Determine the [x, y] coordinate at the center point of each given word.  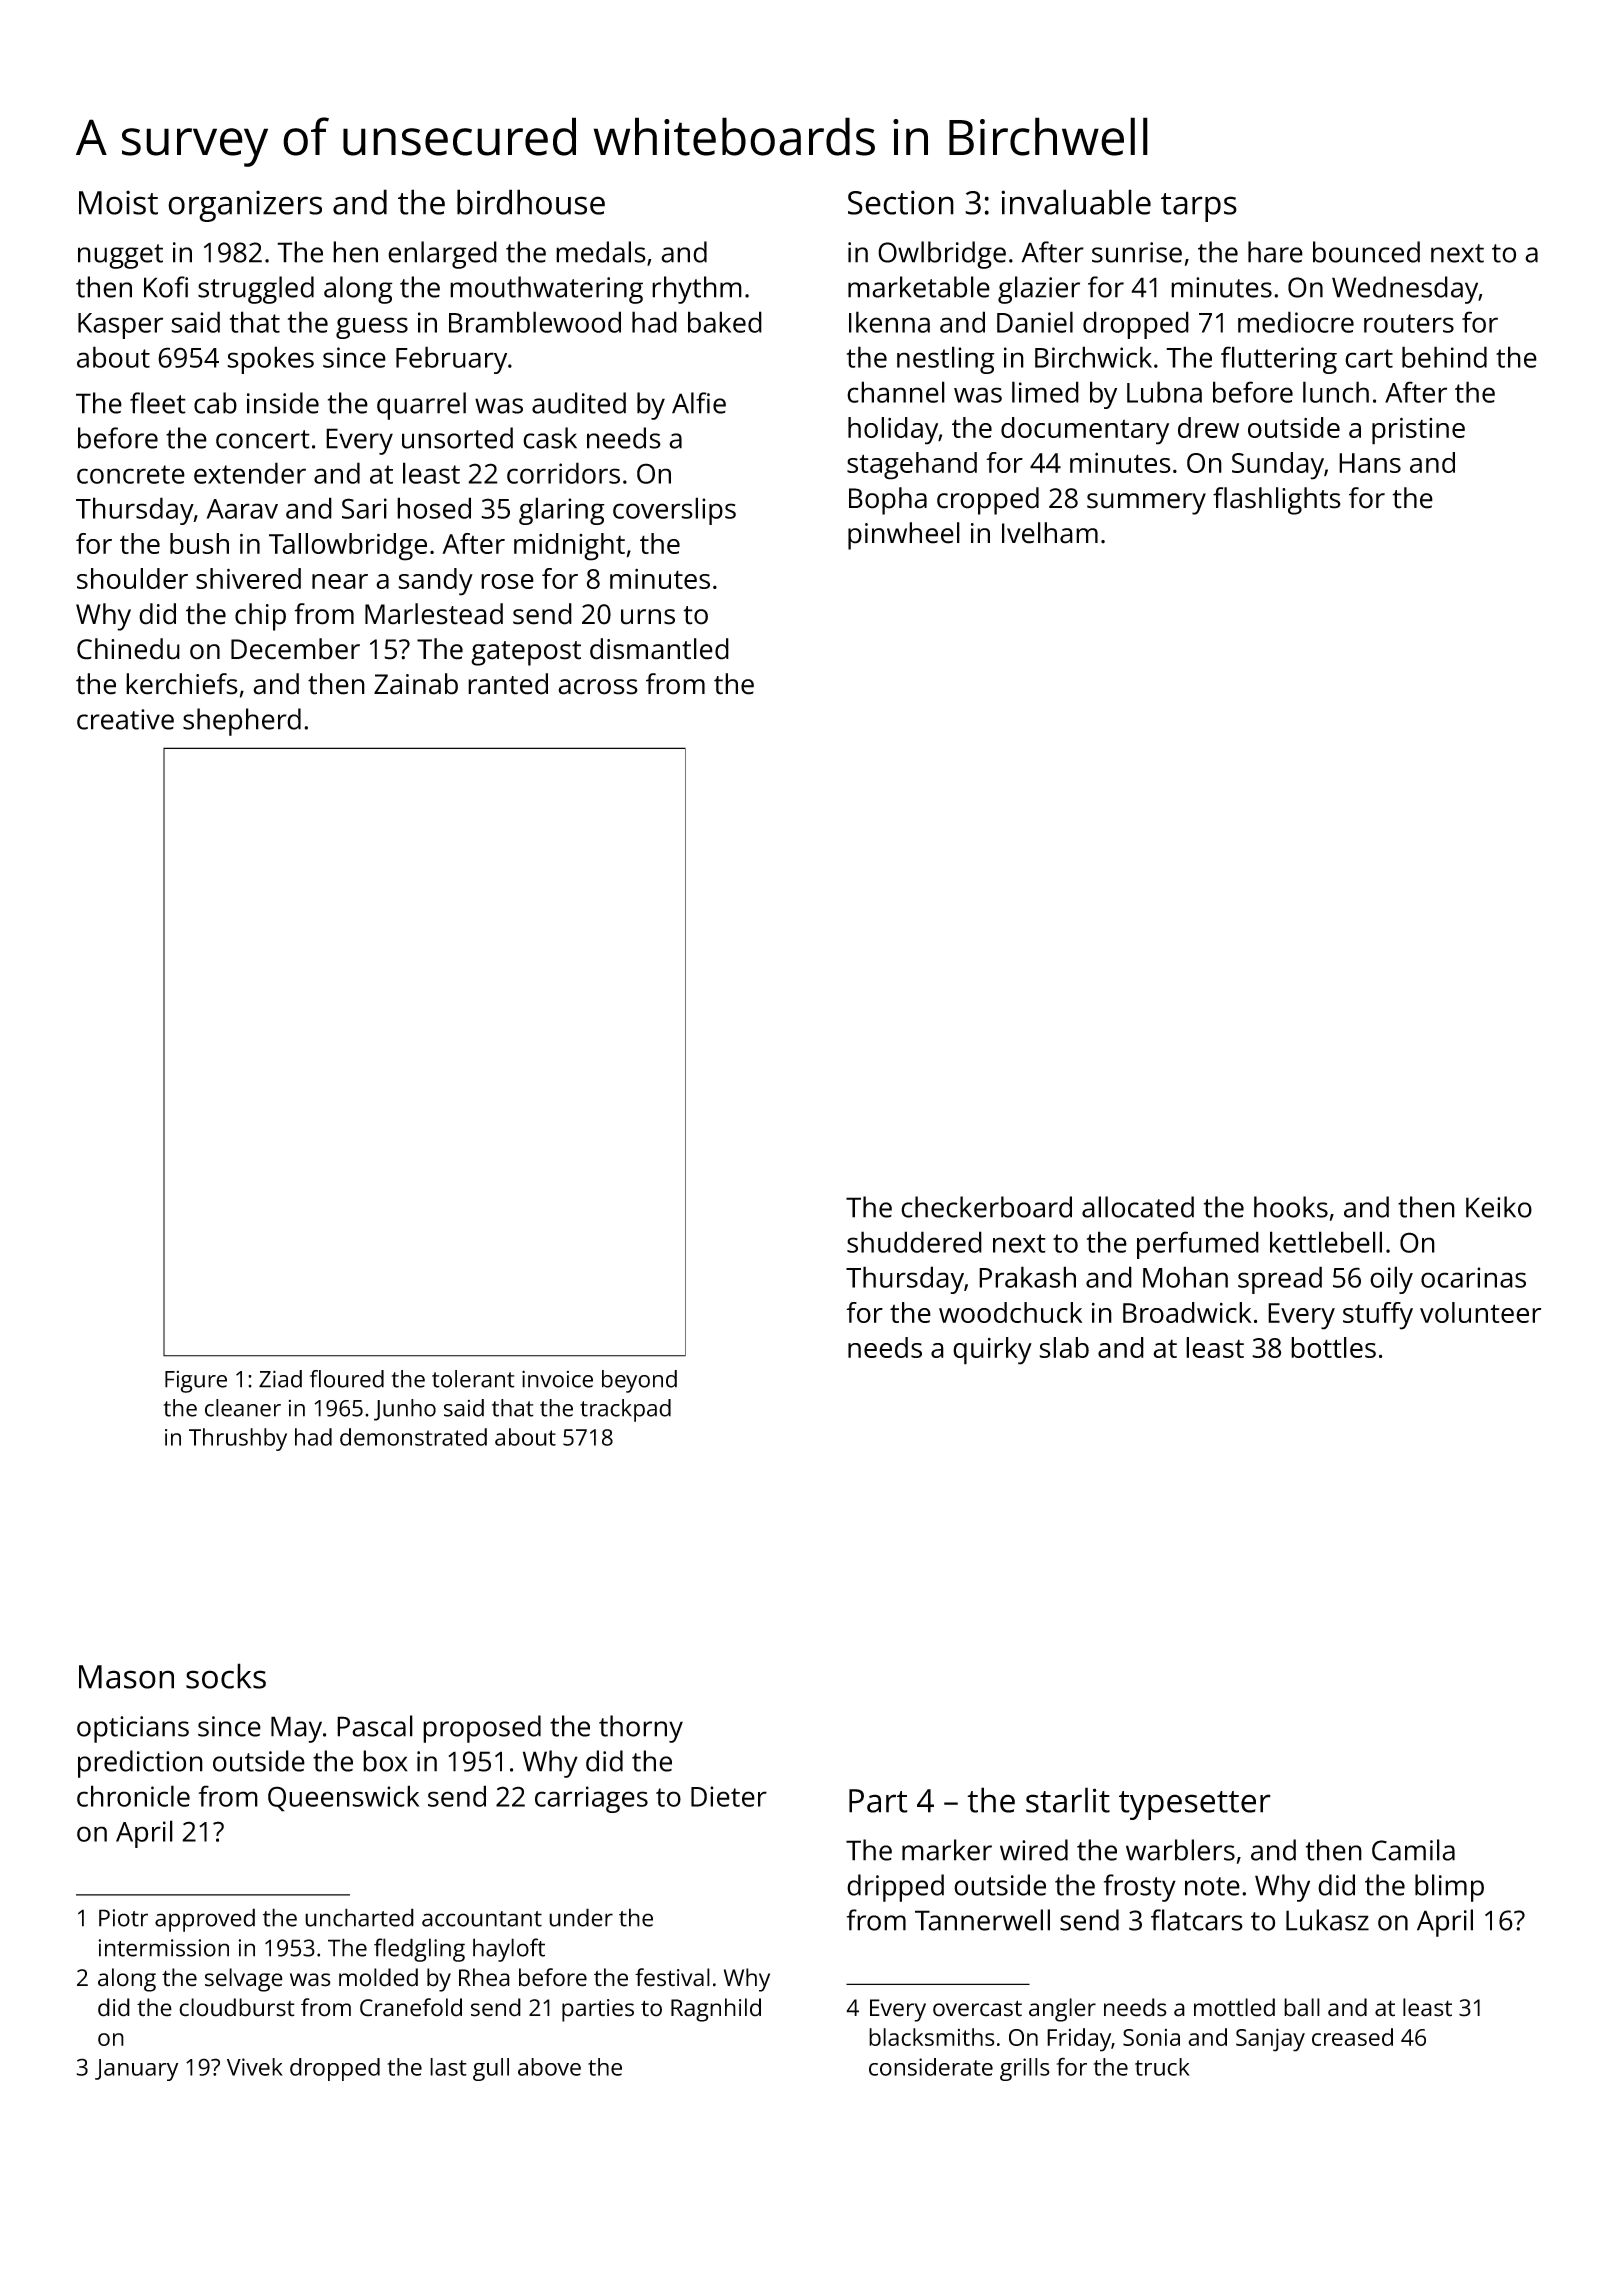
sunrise [1137, 252]
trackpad [625, 1410]
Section [901, 202]
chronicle [133, 1796]
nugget [120, 256]
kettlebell [1326, 1242]
